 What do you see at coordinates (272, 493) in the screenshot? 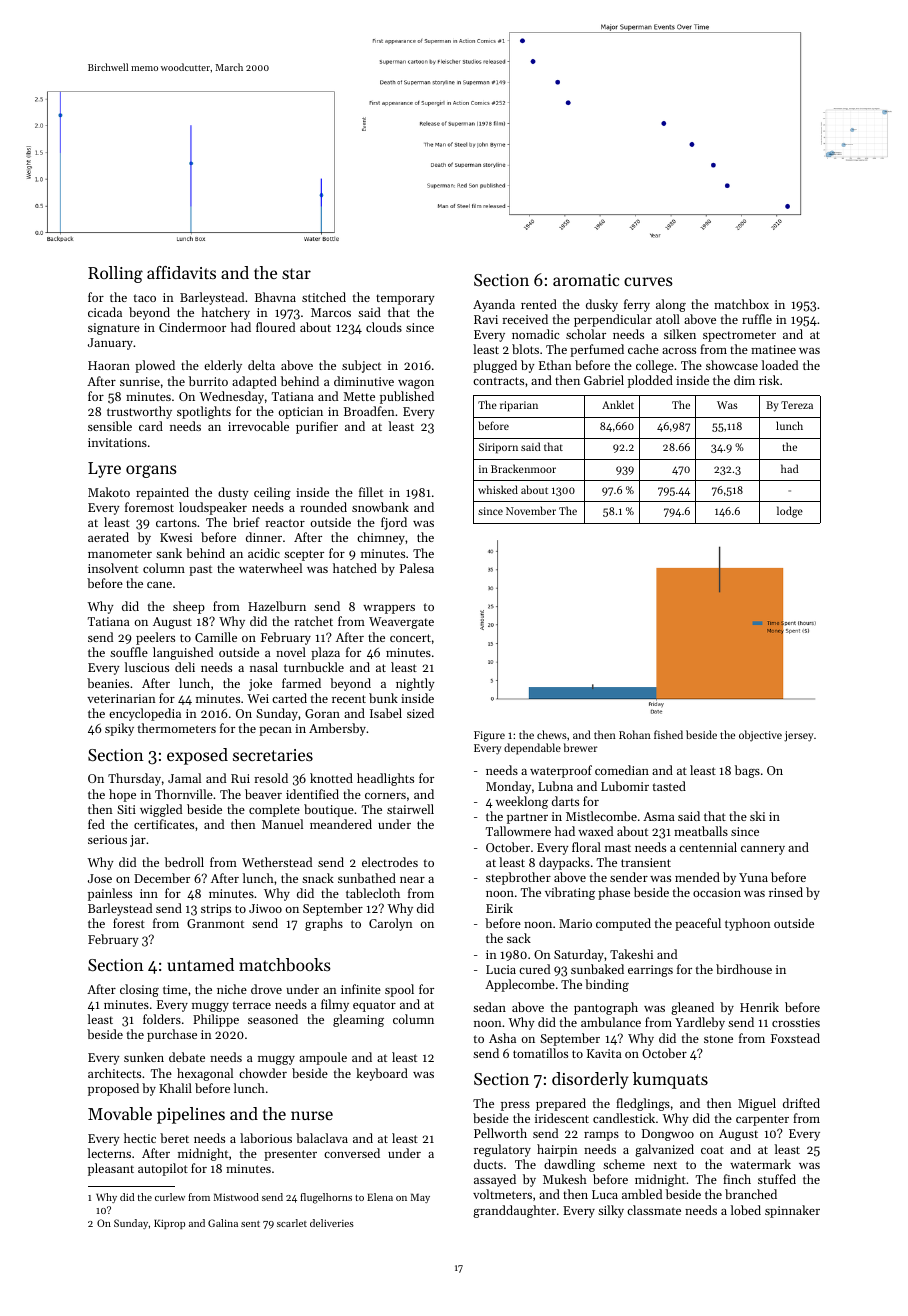
I see `ceiling` at bounding box center [272, 493].
